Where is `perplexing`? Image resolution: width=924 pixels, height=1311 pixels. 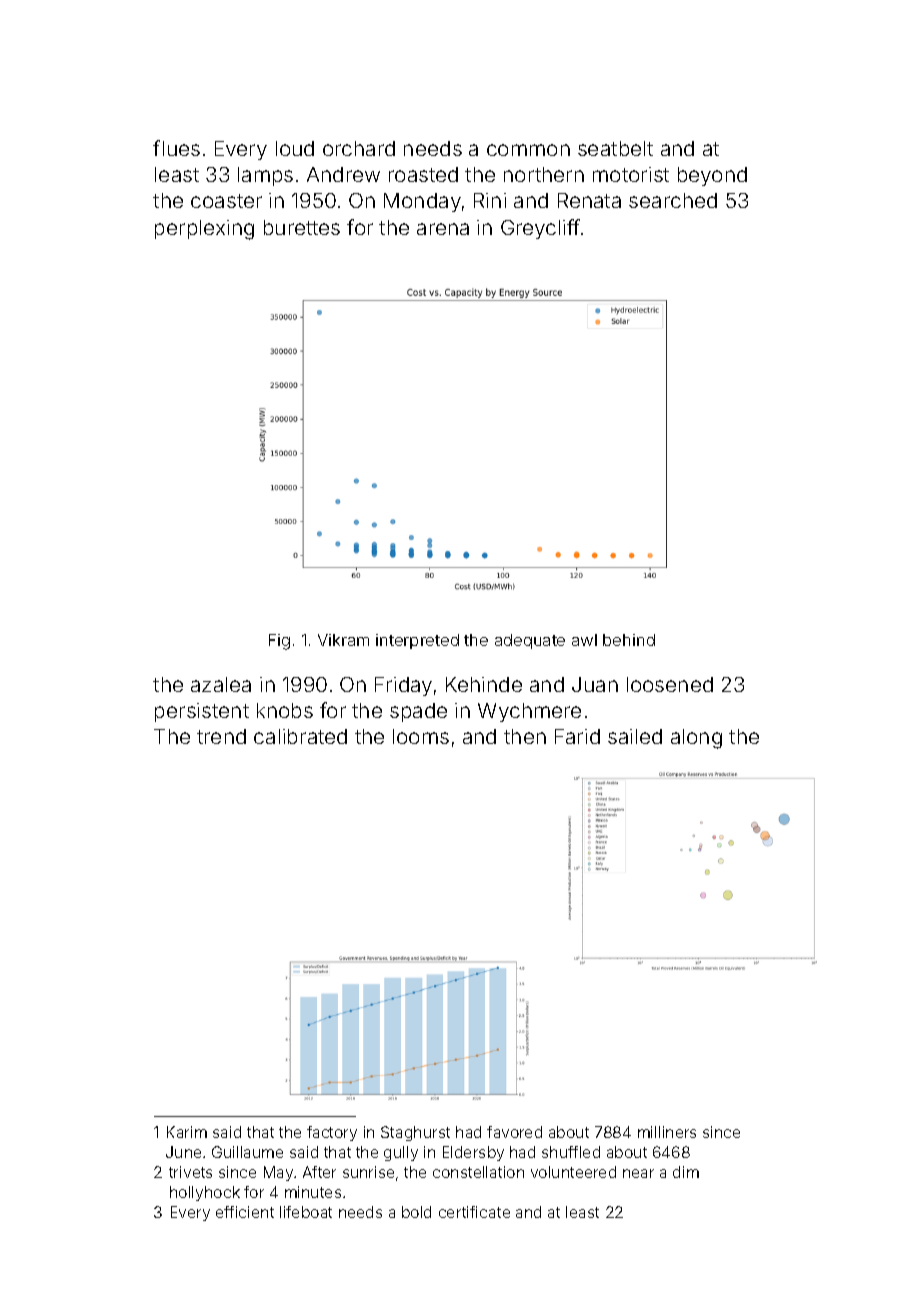
perplexing is located at coordinates (204, 230).
